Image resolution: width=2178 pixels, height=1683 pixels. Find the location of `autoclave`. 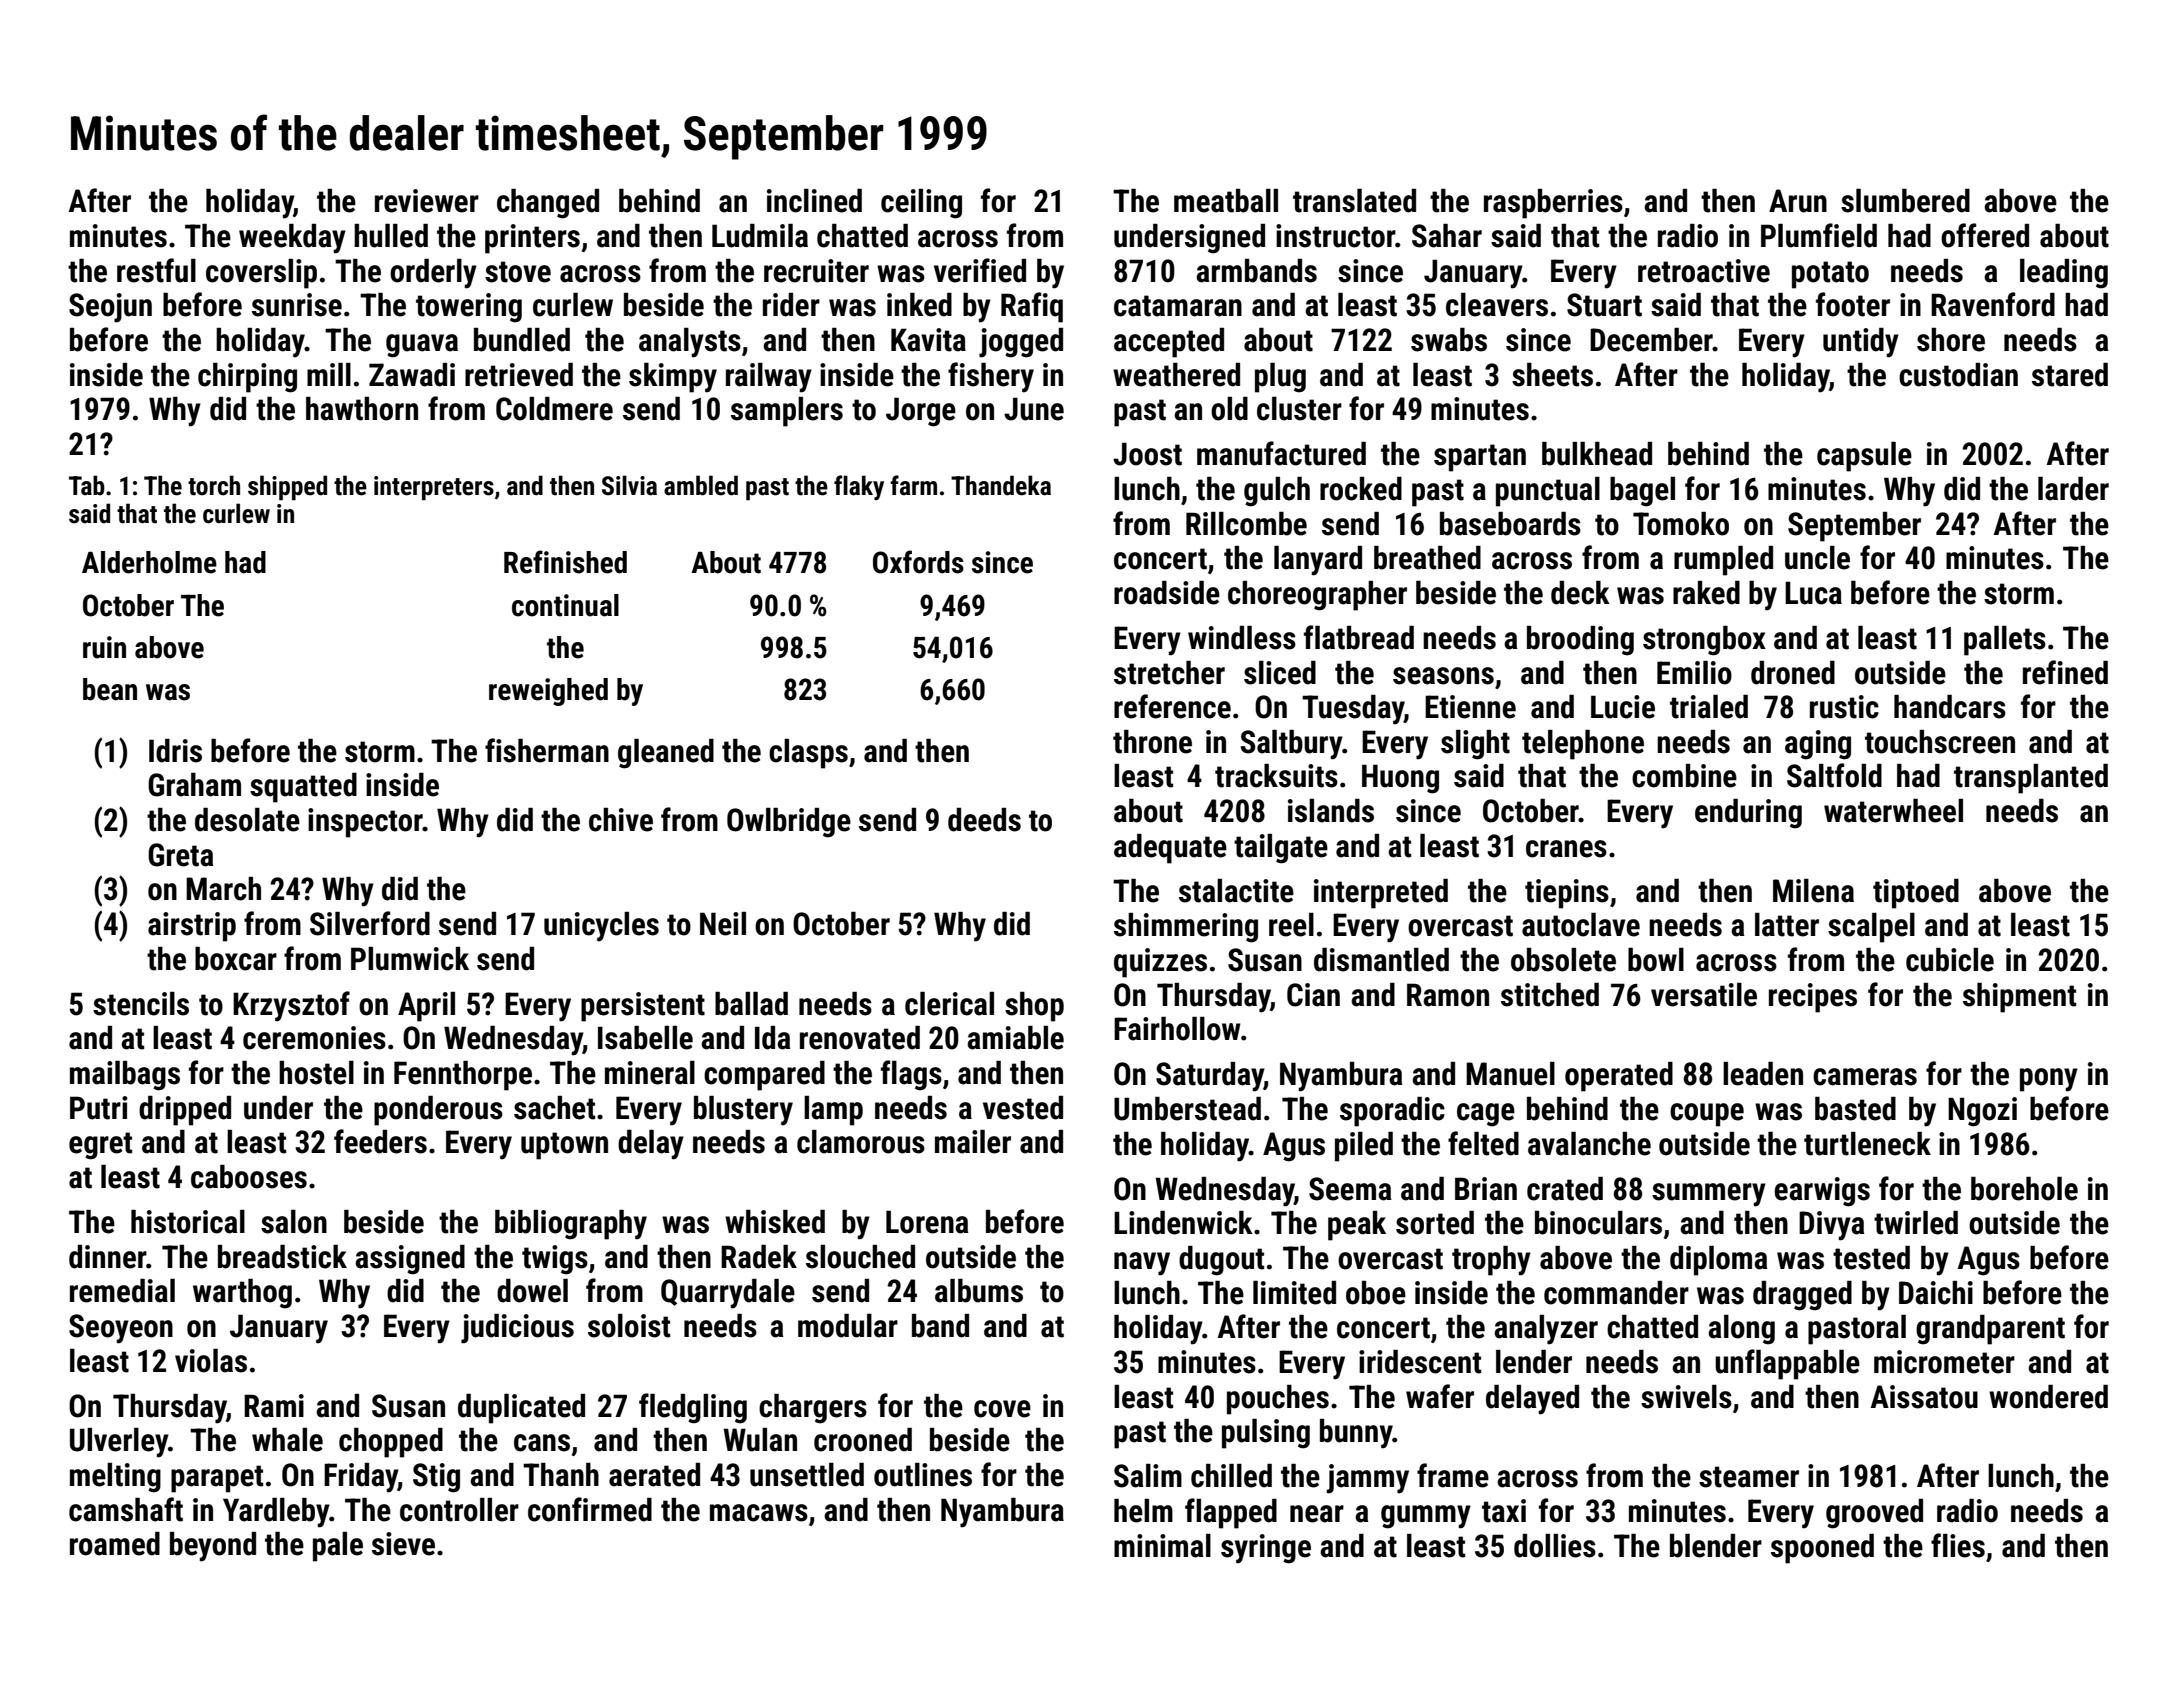

autoclave is located at coordinates (1581, 925).
